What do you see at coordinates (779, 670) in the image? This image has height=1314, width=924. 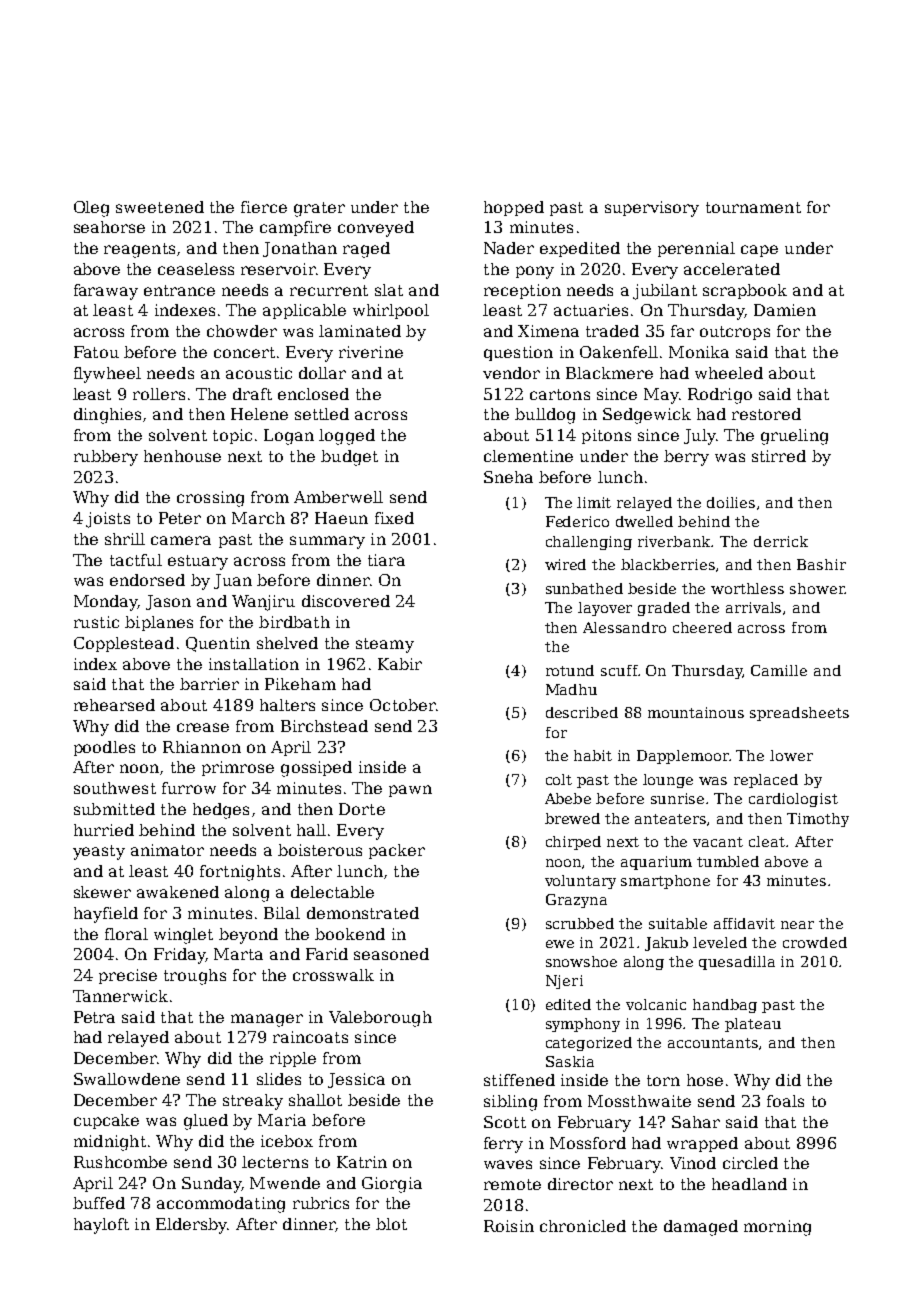 I see `Camille` at bounding box center [779, 670].
